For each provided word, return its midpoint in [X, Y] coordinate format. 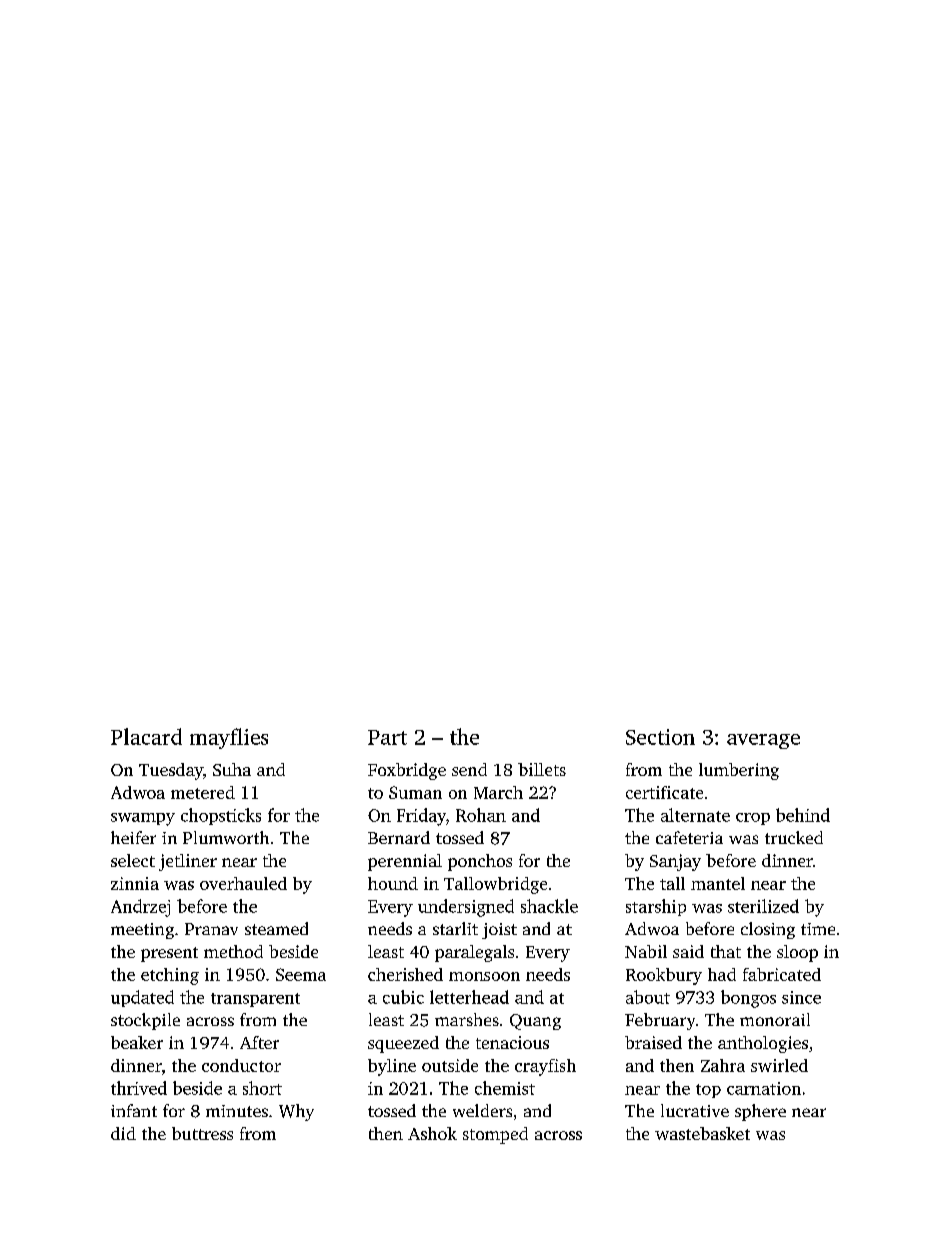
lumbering [739, 771]
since [801, 997]
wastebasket [702, 1133]
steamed [276, 928]
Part [387, 737]
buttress [202, 1133]
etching [170, 976]
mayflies [229, 738]
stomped [495, 1135]
